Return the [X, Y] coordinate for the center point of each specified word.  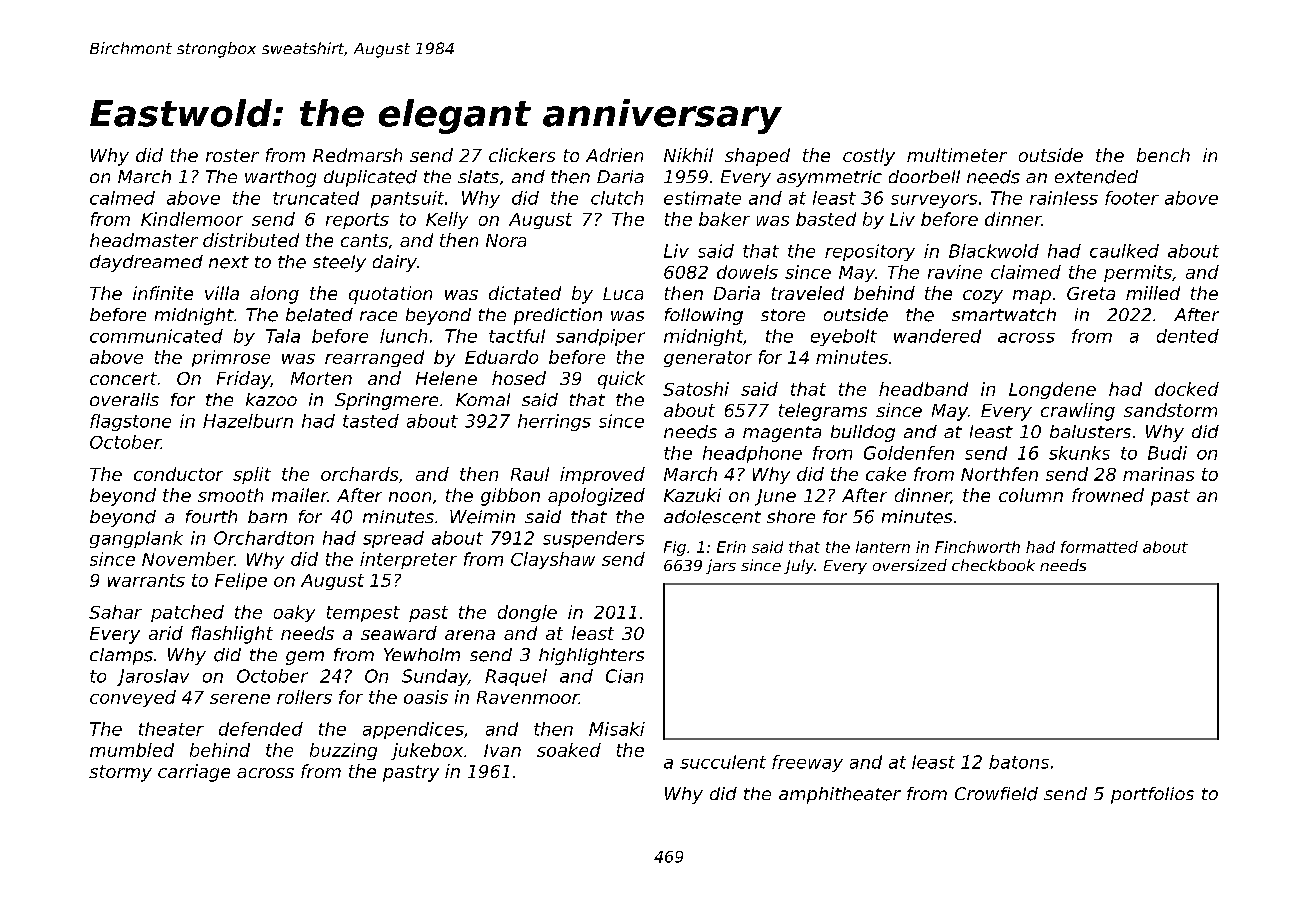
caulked [1124, 251]
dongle [527, 613]
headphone [752, 454]
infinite [163, 293]
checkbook [993, 565]
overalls [124, 399]
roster [232, 155]
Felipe [241, 581]
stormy [120, 773]
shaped [757, 157]
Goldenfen [909, 453]
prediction [558, 316]
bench [1163, 155]
